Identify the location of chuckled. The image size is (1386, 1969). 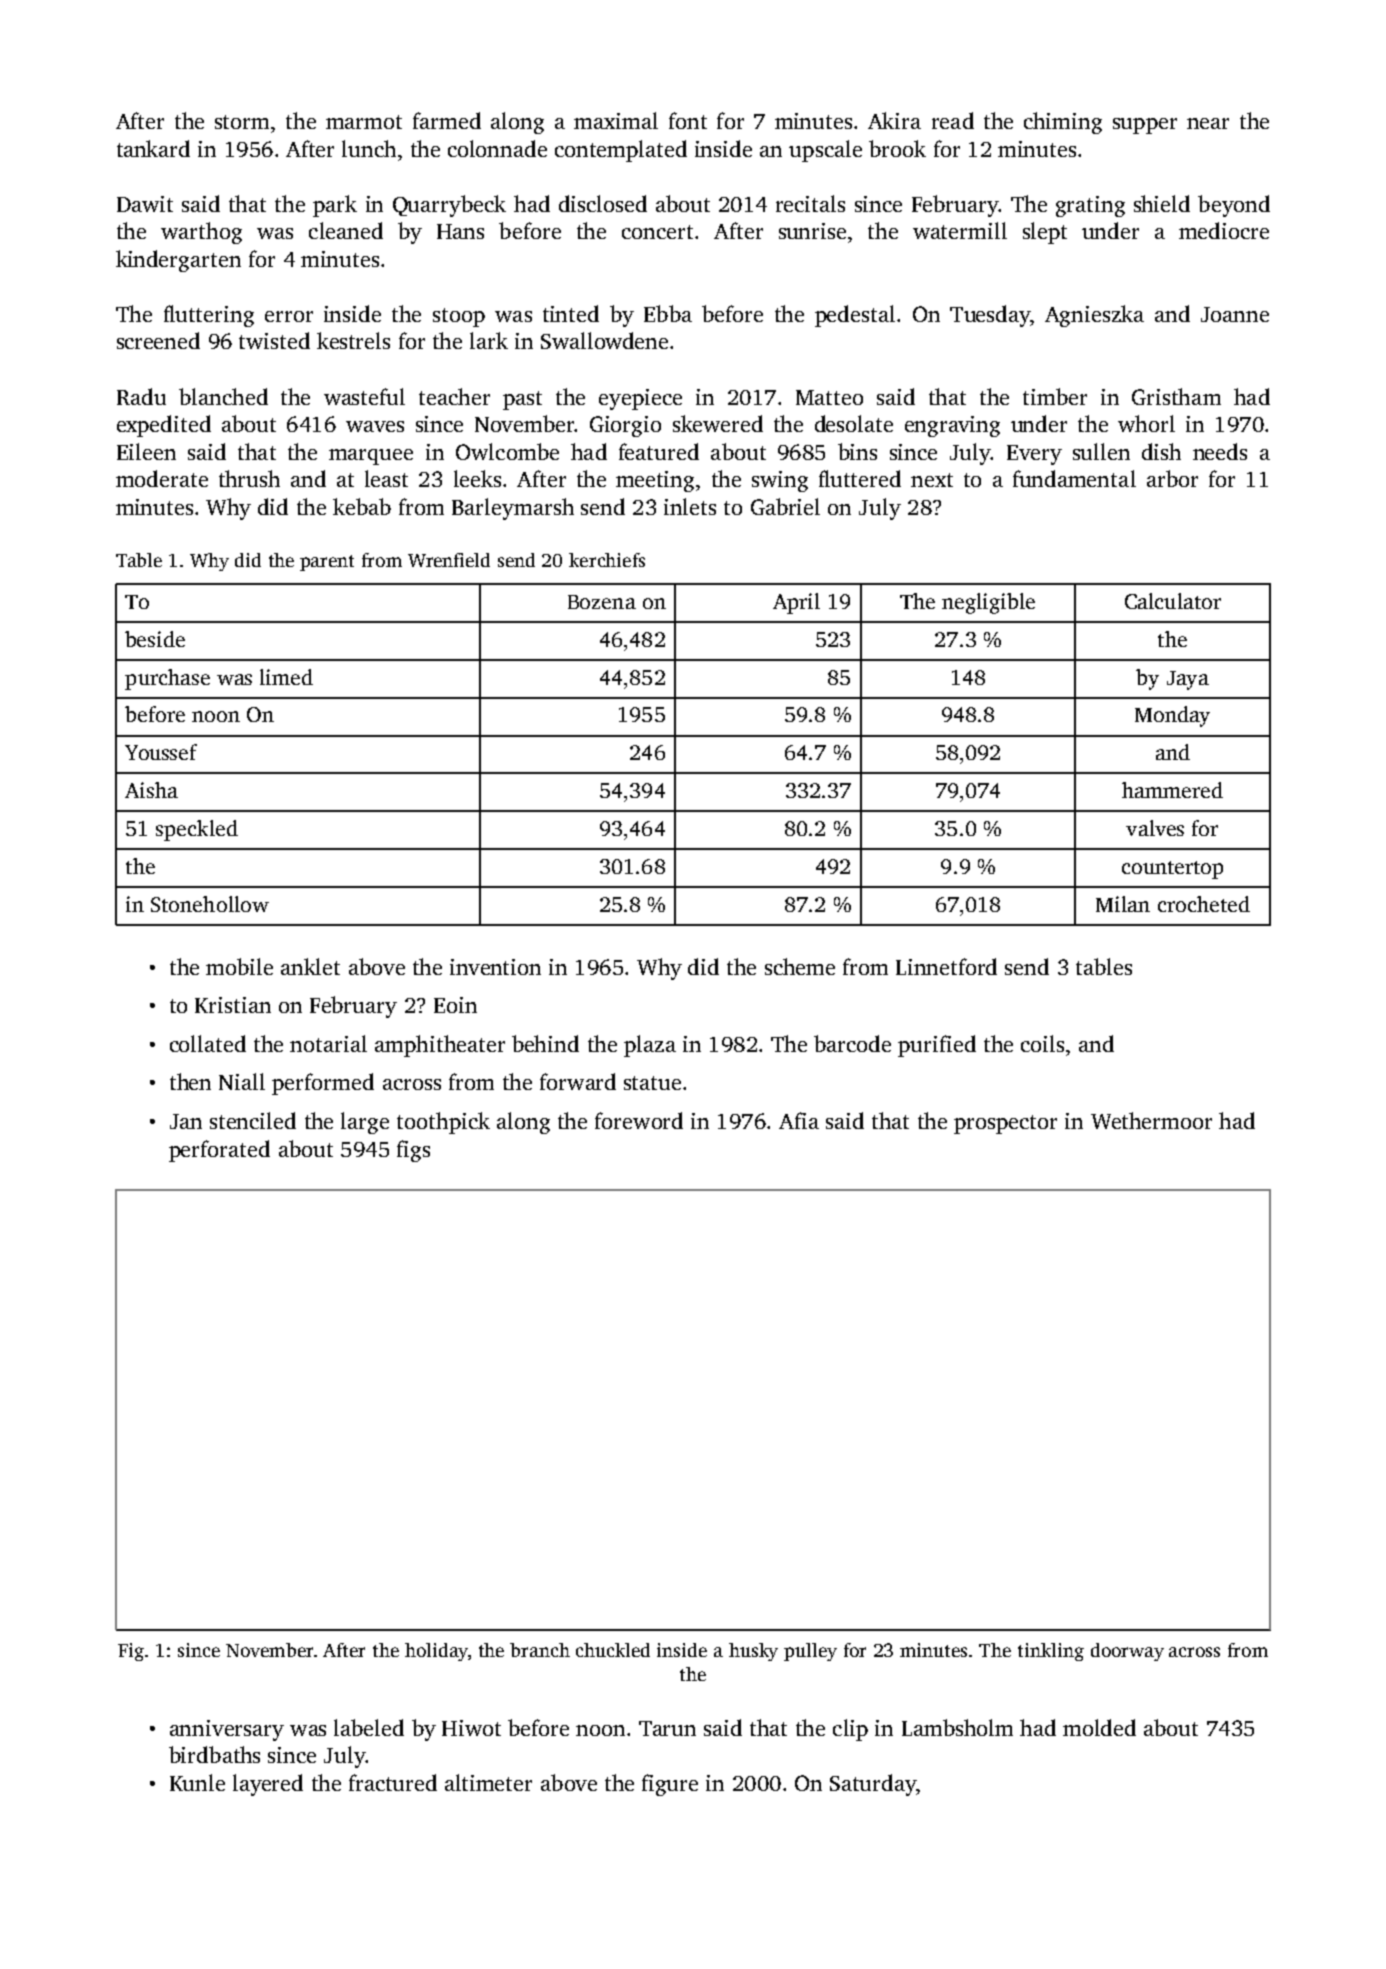
(613, 1650).
